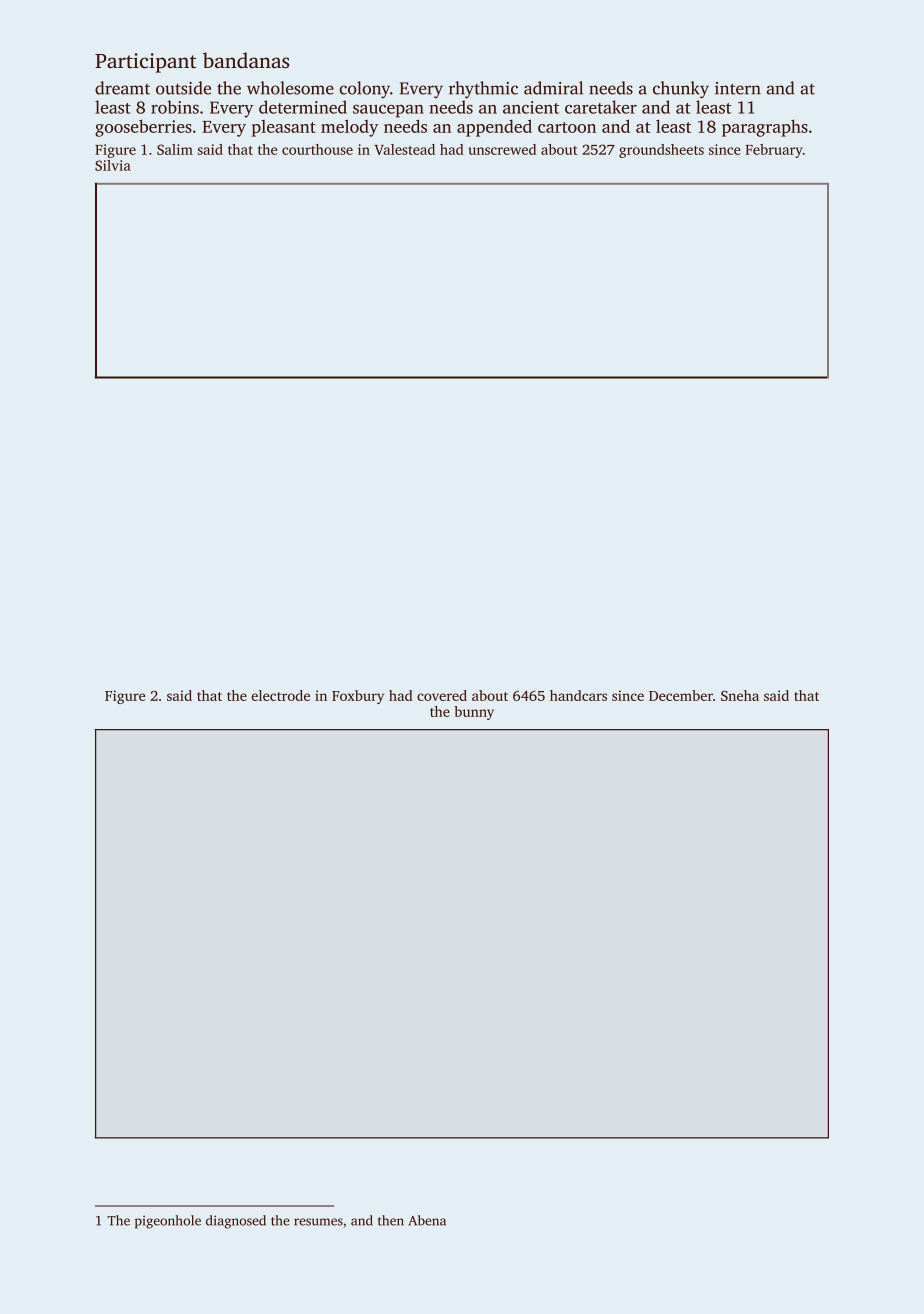 The image size is (924, 1314). What do you see at coordinates (474, 713) in the screenshot?
I see `bunny` at bounding box center [474, 713].
